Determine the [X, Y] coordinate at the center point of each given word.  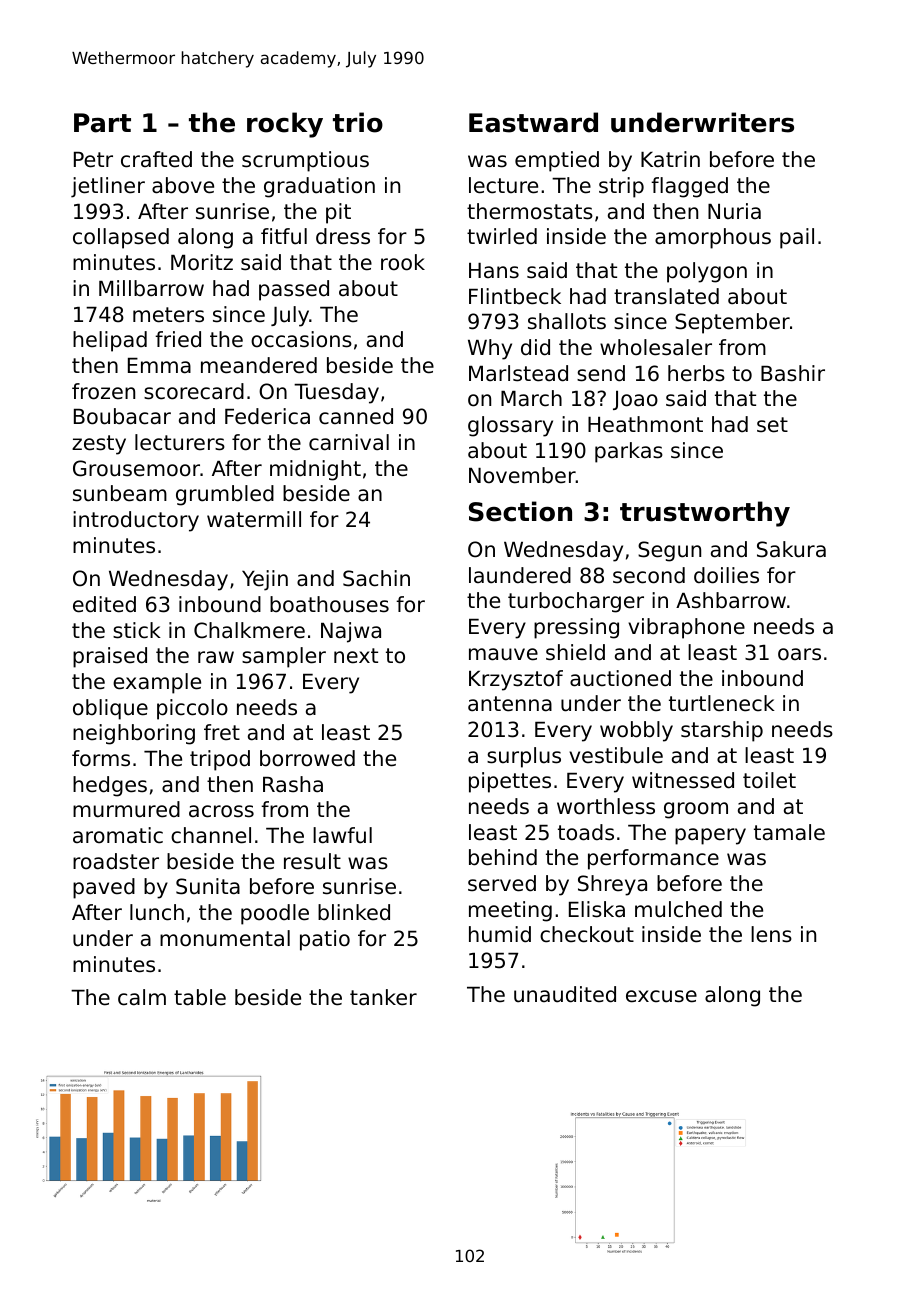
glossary [510, 426]
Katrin [670, 159]
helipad [110, 341]
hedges [110, 786]
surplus [524, 757]
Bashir [793, 373]
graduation [319, 187]
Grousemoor [136, 468]
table [200, 997]
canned [356, 416]
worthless [606, 806]
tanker [383, 997]
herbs [696, 373]
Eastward [533, 122]
